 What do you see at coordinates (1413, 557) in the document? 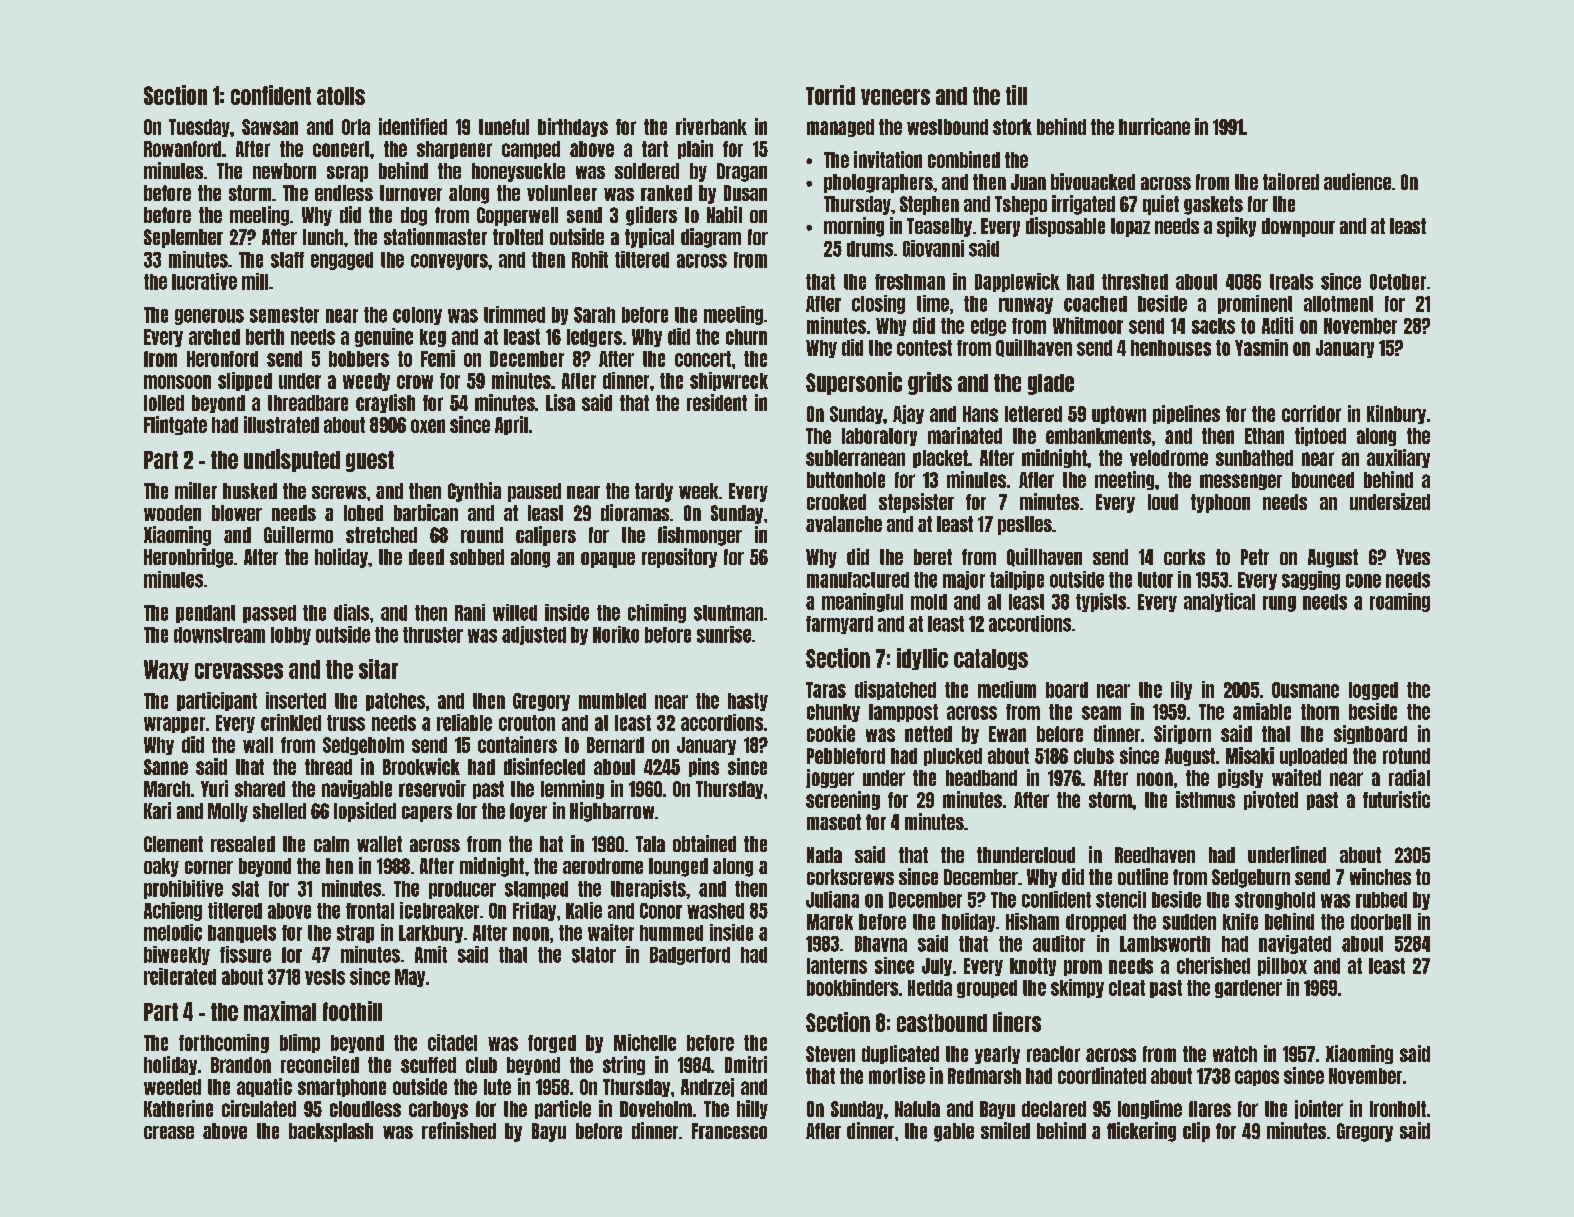
I see `Yves` at bounding box center [1413, 557].
